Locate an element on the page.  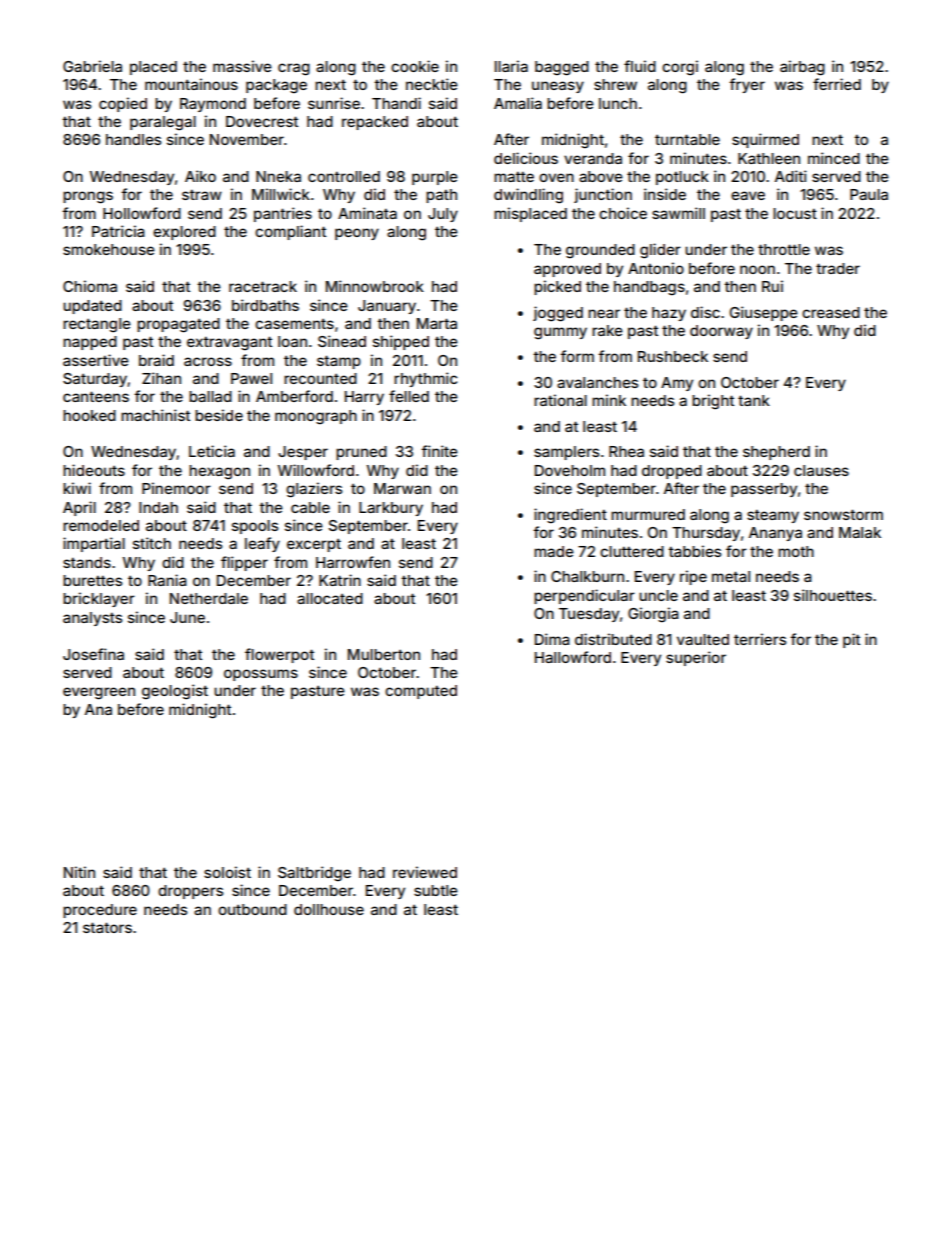
airbag is located at coordinates (802, 68).
